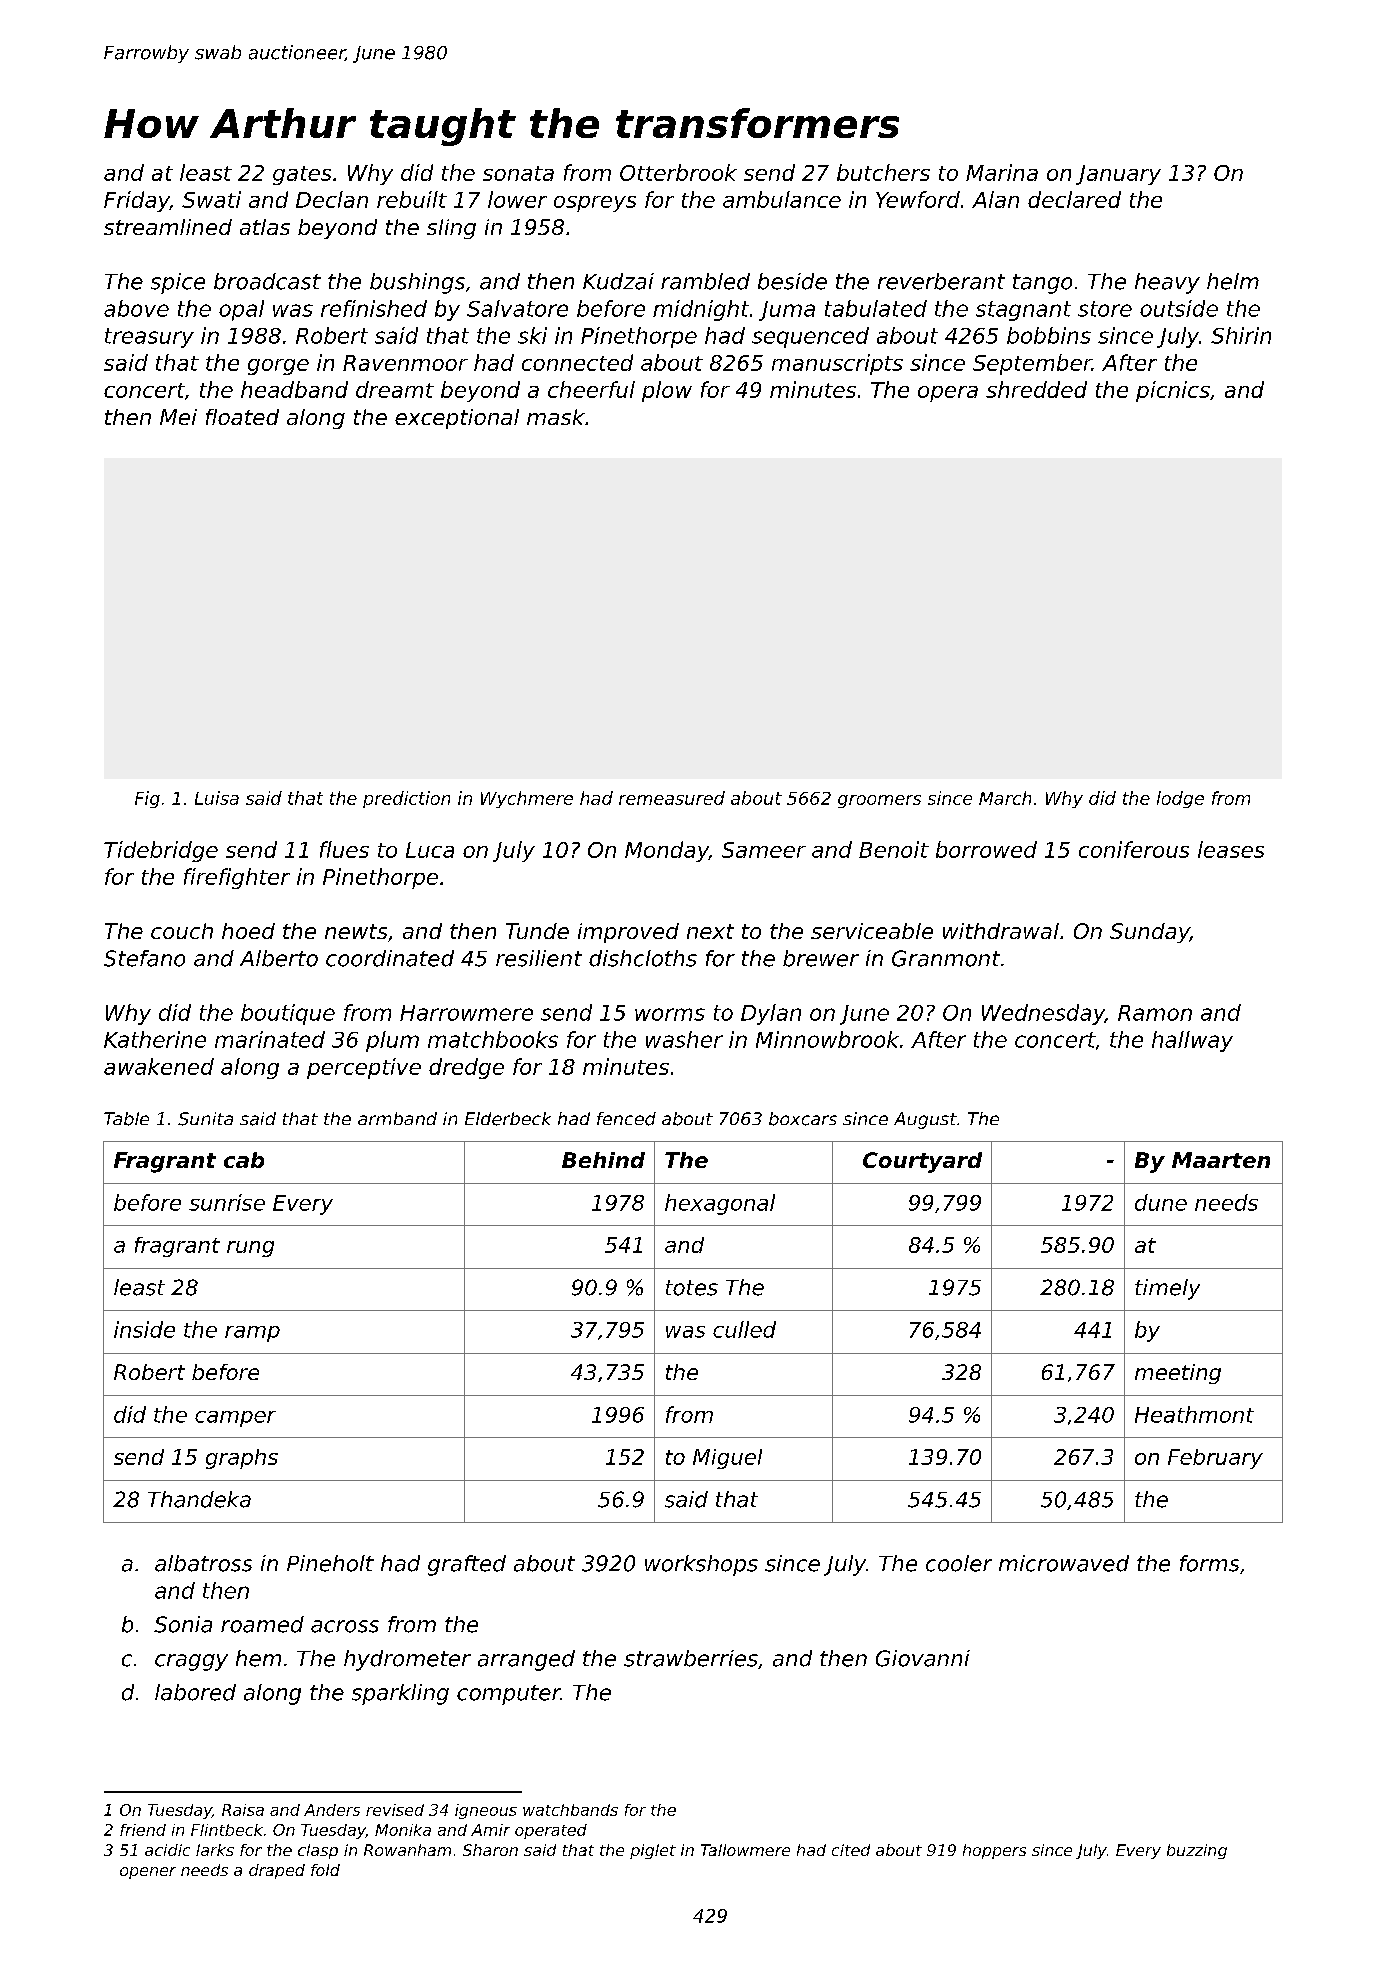  I want to click on January, so click(1118, 175).
